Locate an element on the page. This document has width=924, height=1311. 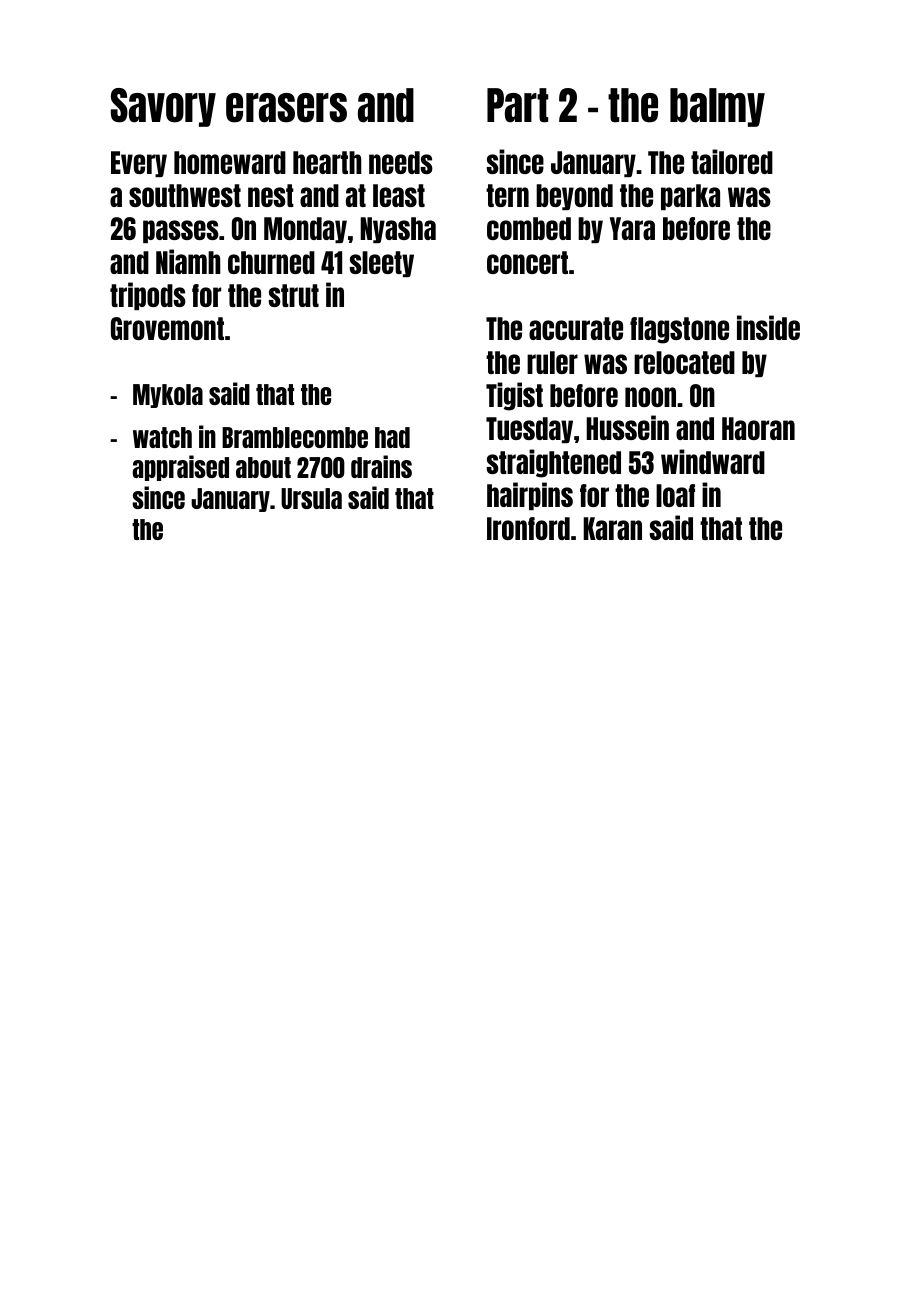
Tigist is located at coordinates (514, 396).
